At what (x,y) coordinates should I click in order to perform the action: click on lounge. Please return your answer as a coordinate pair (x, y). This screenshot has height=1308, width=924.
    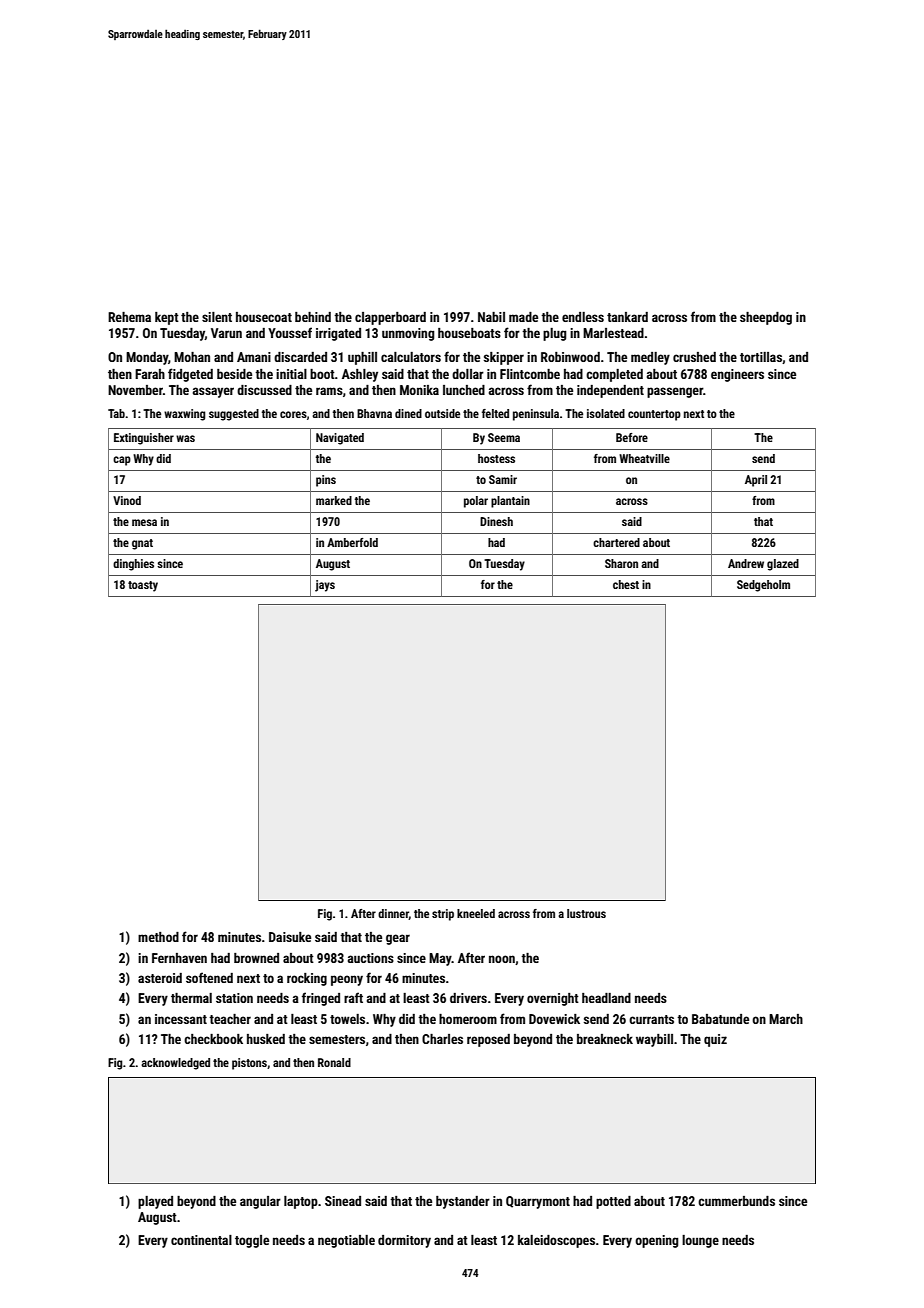
    Looking at the image, I should click on (700, 1241).
